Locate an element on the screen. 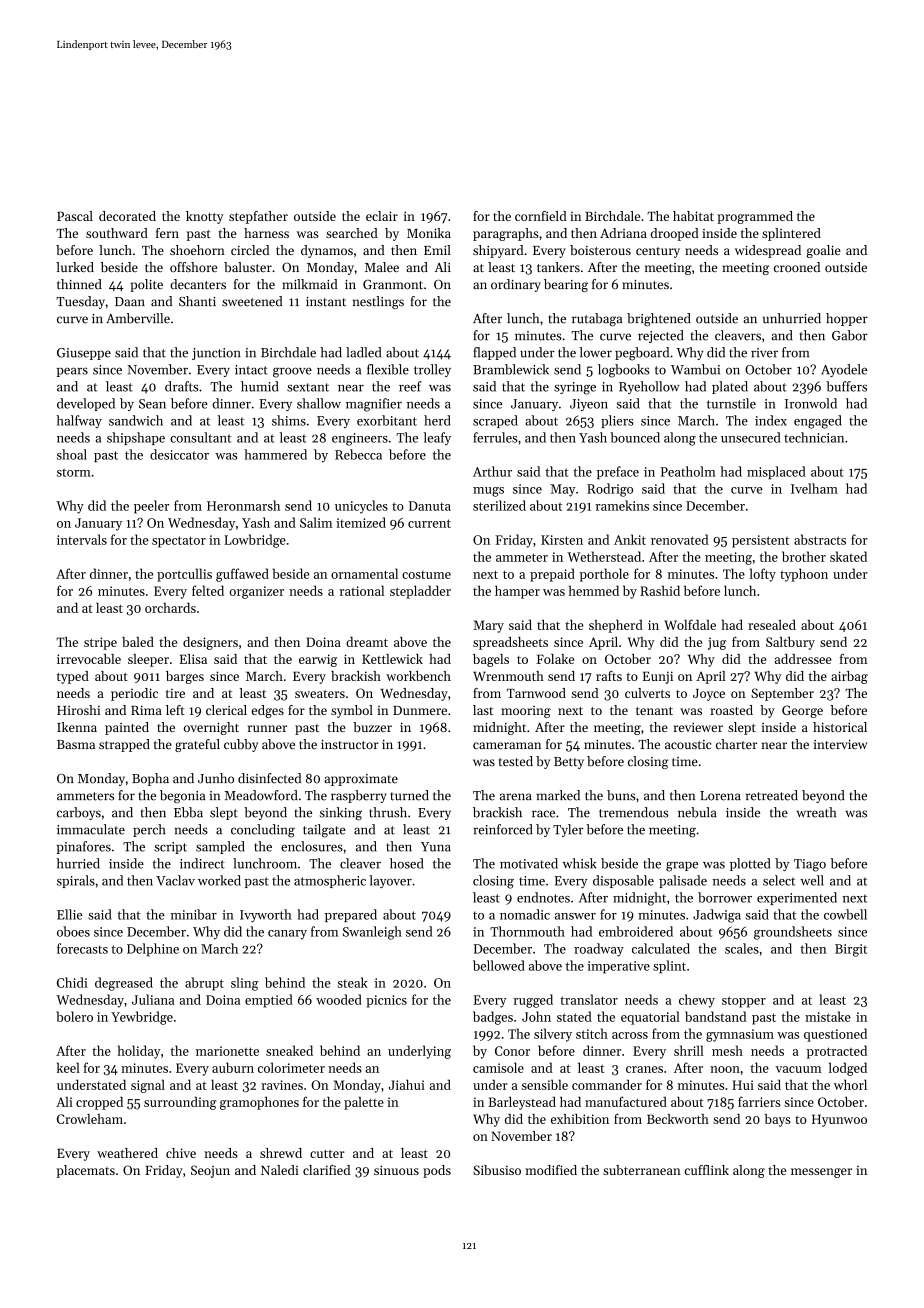 The image size is (924, 1308). groundsheets is located at coordinates (793, 933).
